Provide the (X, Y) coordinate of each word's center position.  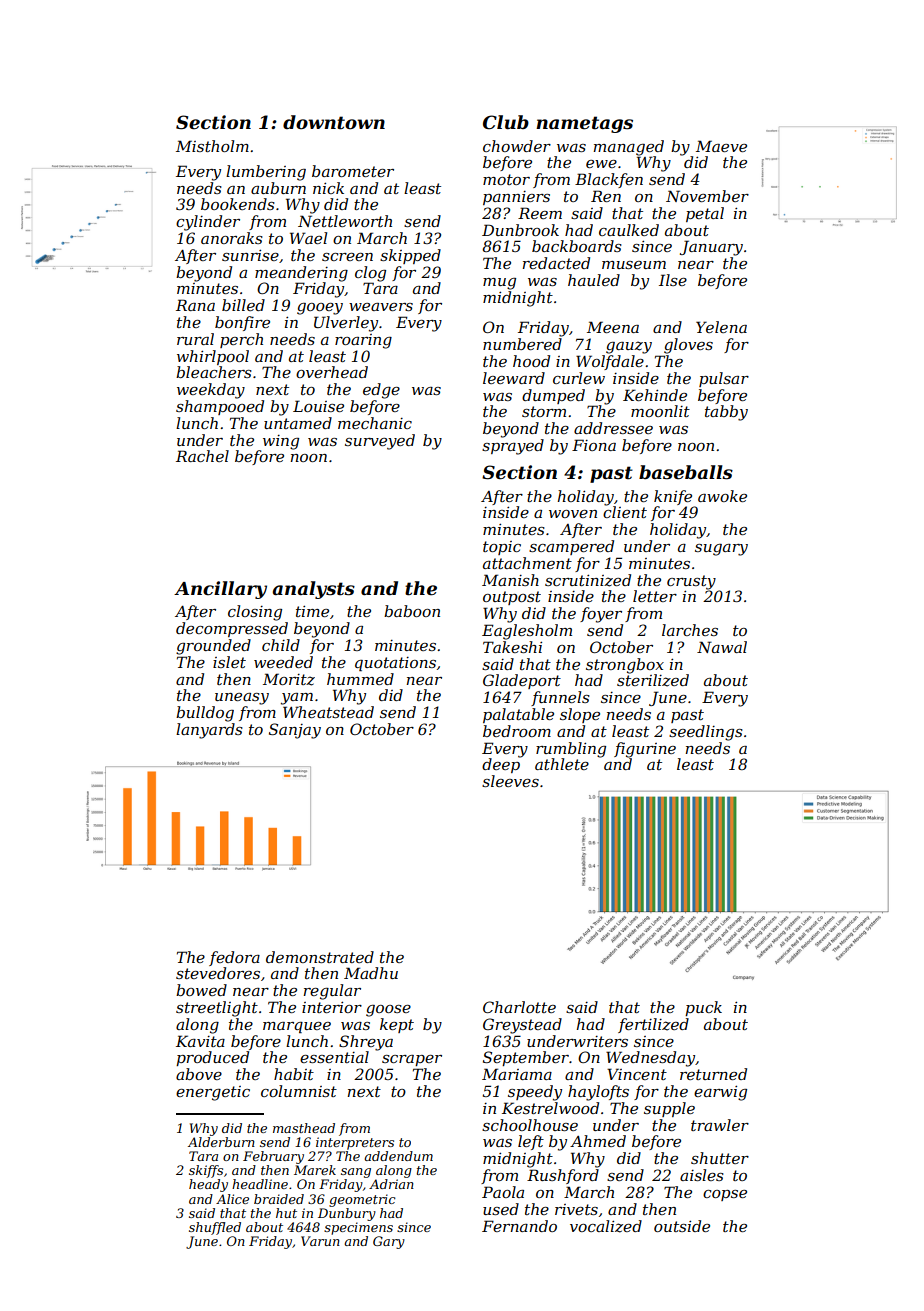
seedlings (706, 733)
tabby (726, 413)
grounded (213, 647)
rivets (576, 1209)
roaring (363, 341)
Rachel (202, 456)
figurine (645, 750)
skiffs (206, 1171)
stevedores (218, 973)
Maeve (721, 146)
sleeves (510, 781)
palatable (518, 715)
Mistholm (212, 146)
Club (506, 122)
